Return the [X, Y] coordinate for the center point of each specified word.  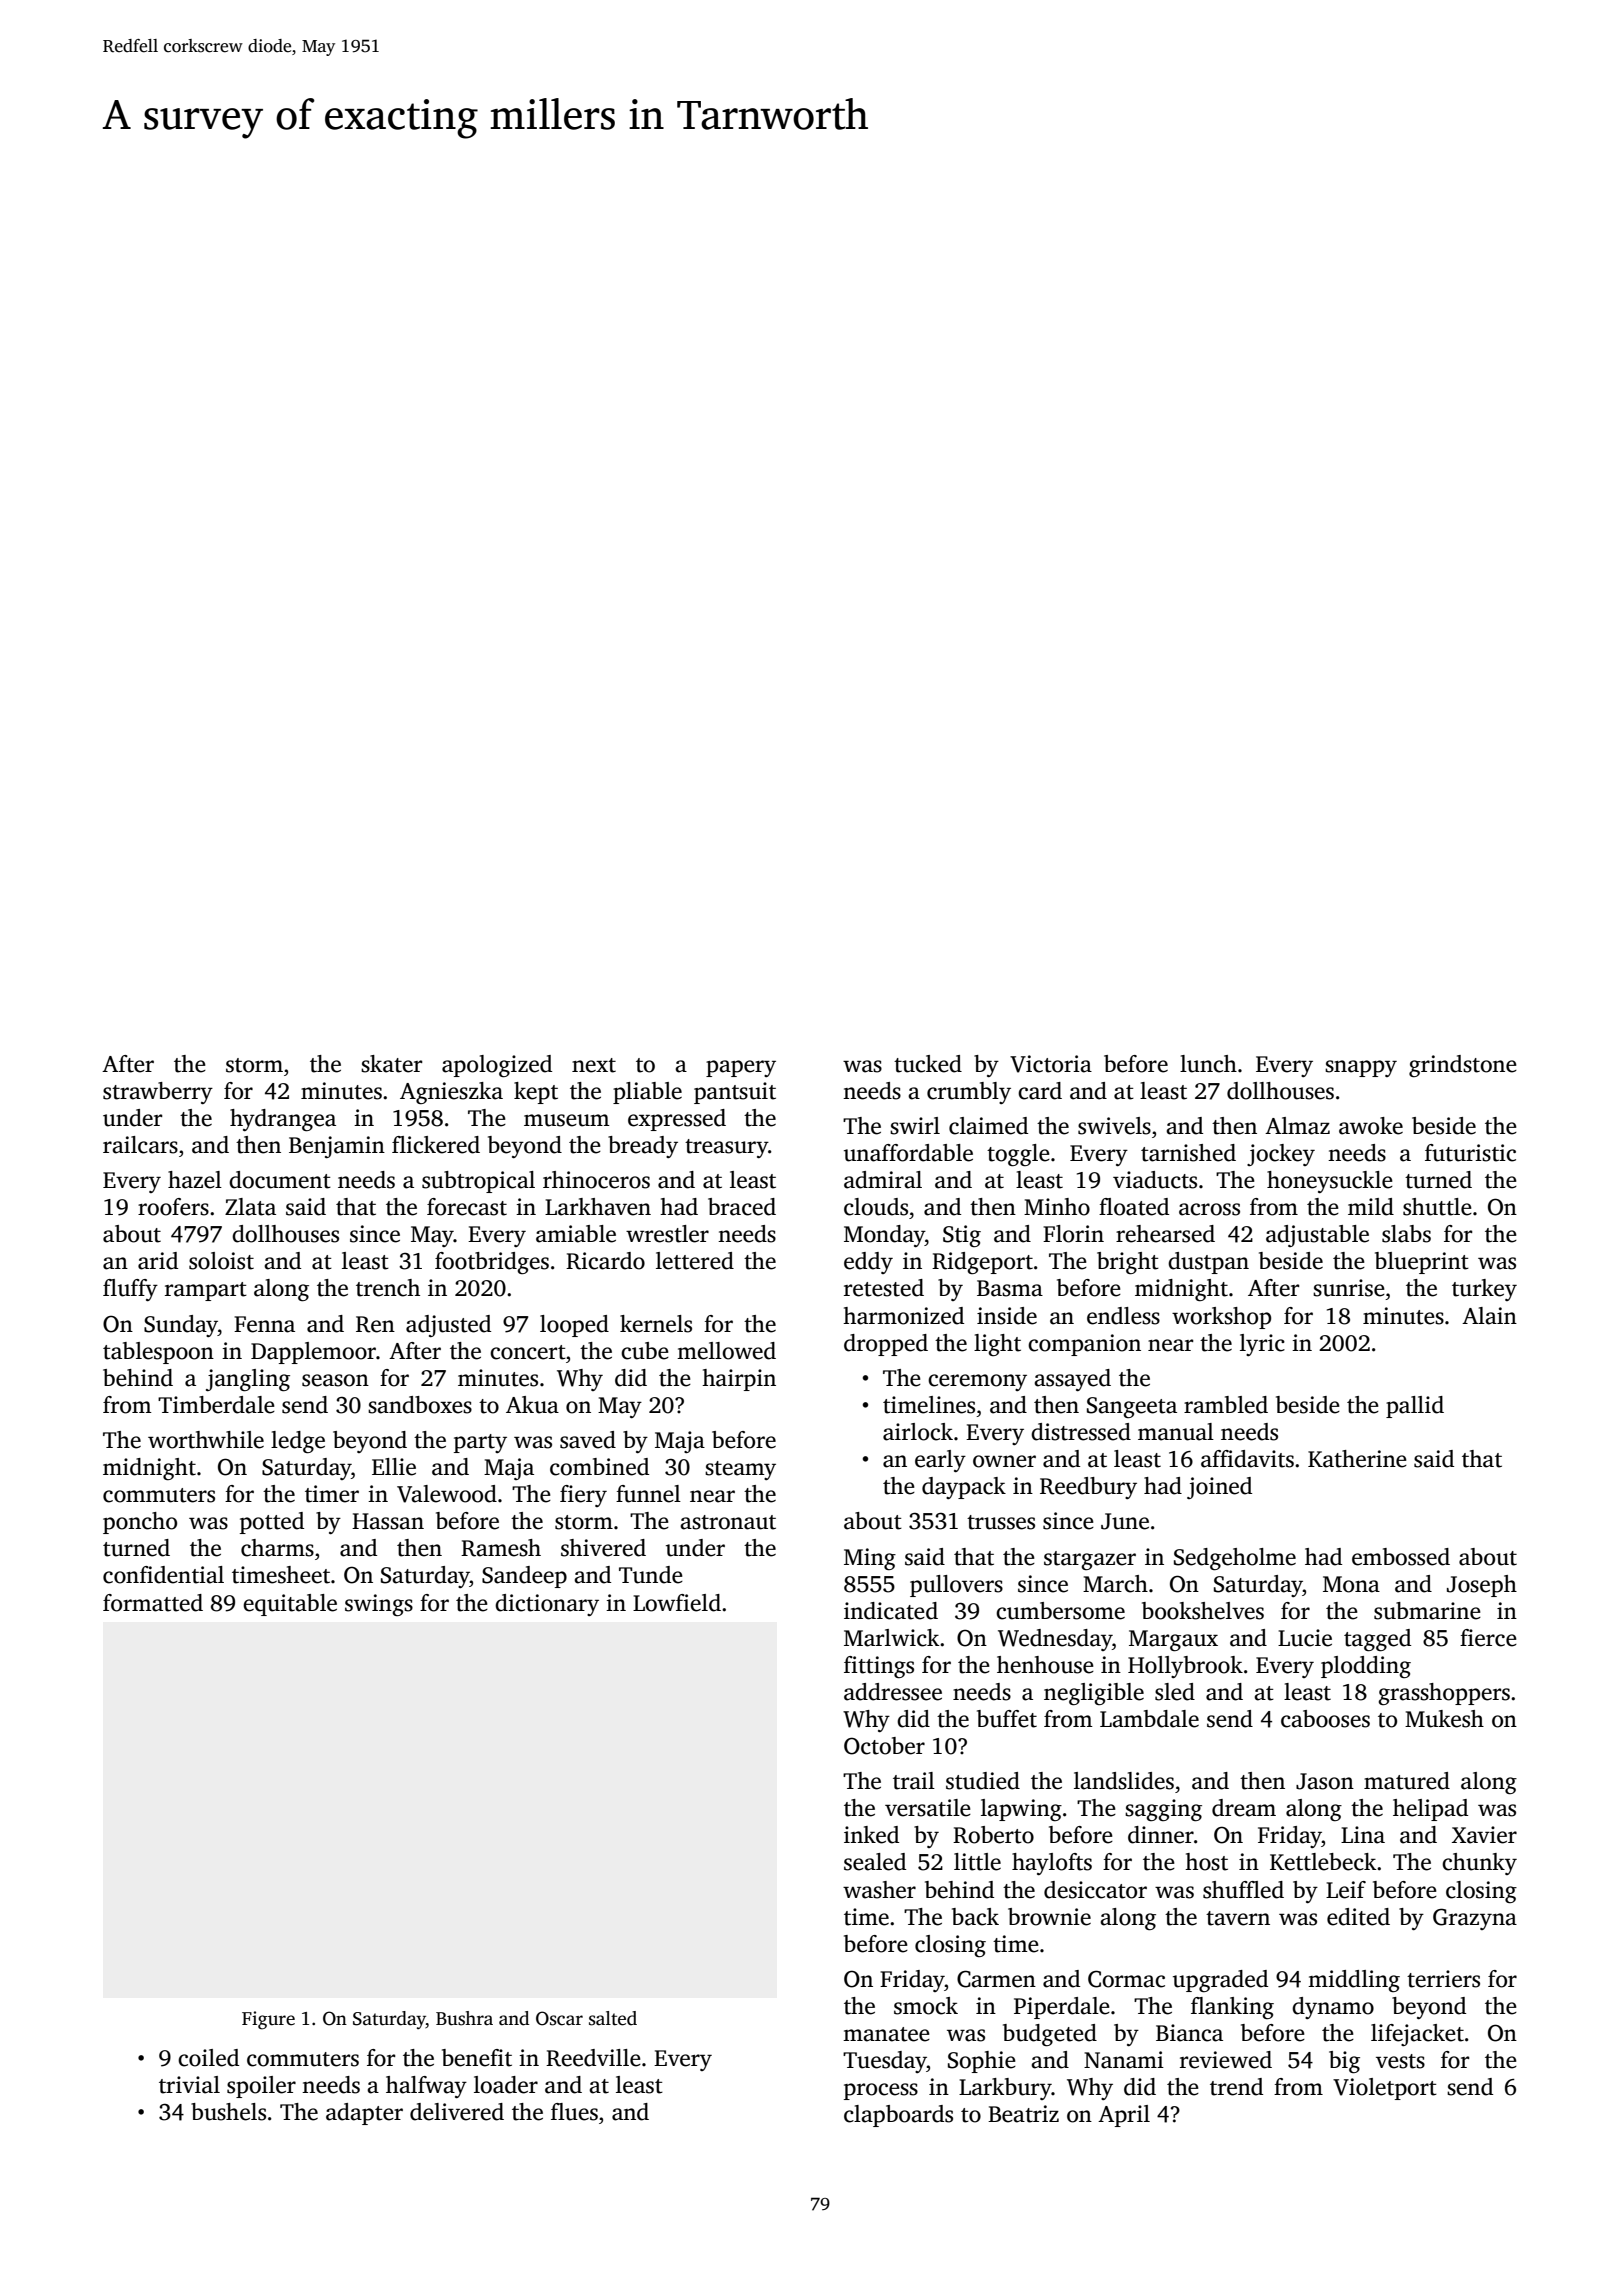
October [884, 1746]
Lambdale [1149, 1719]
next [594, 1065]
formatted [153, 1603]
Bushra [464, 2018]
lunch [1208, 1064]
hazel [195, 1180]
